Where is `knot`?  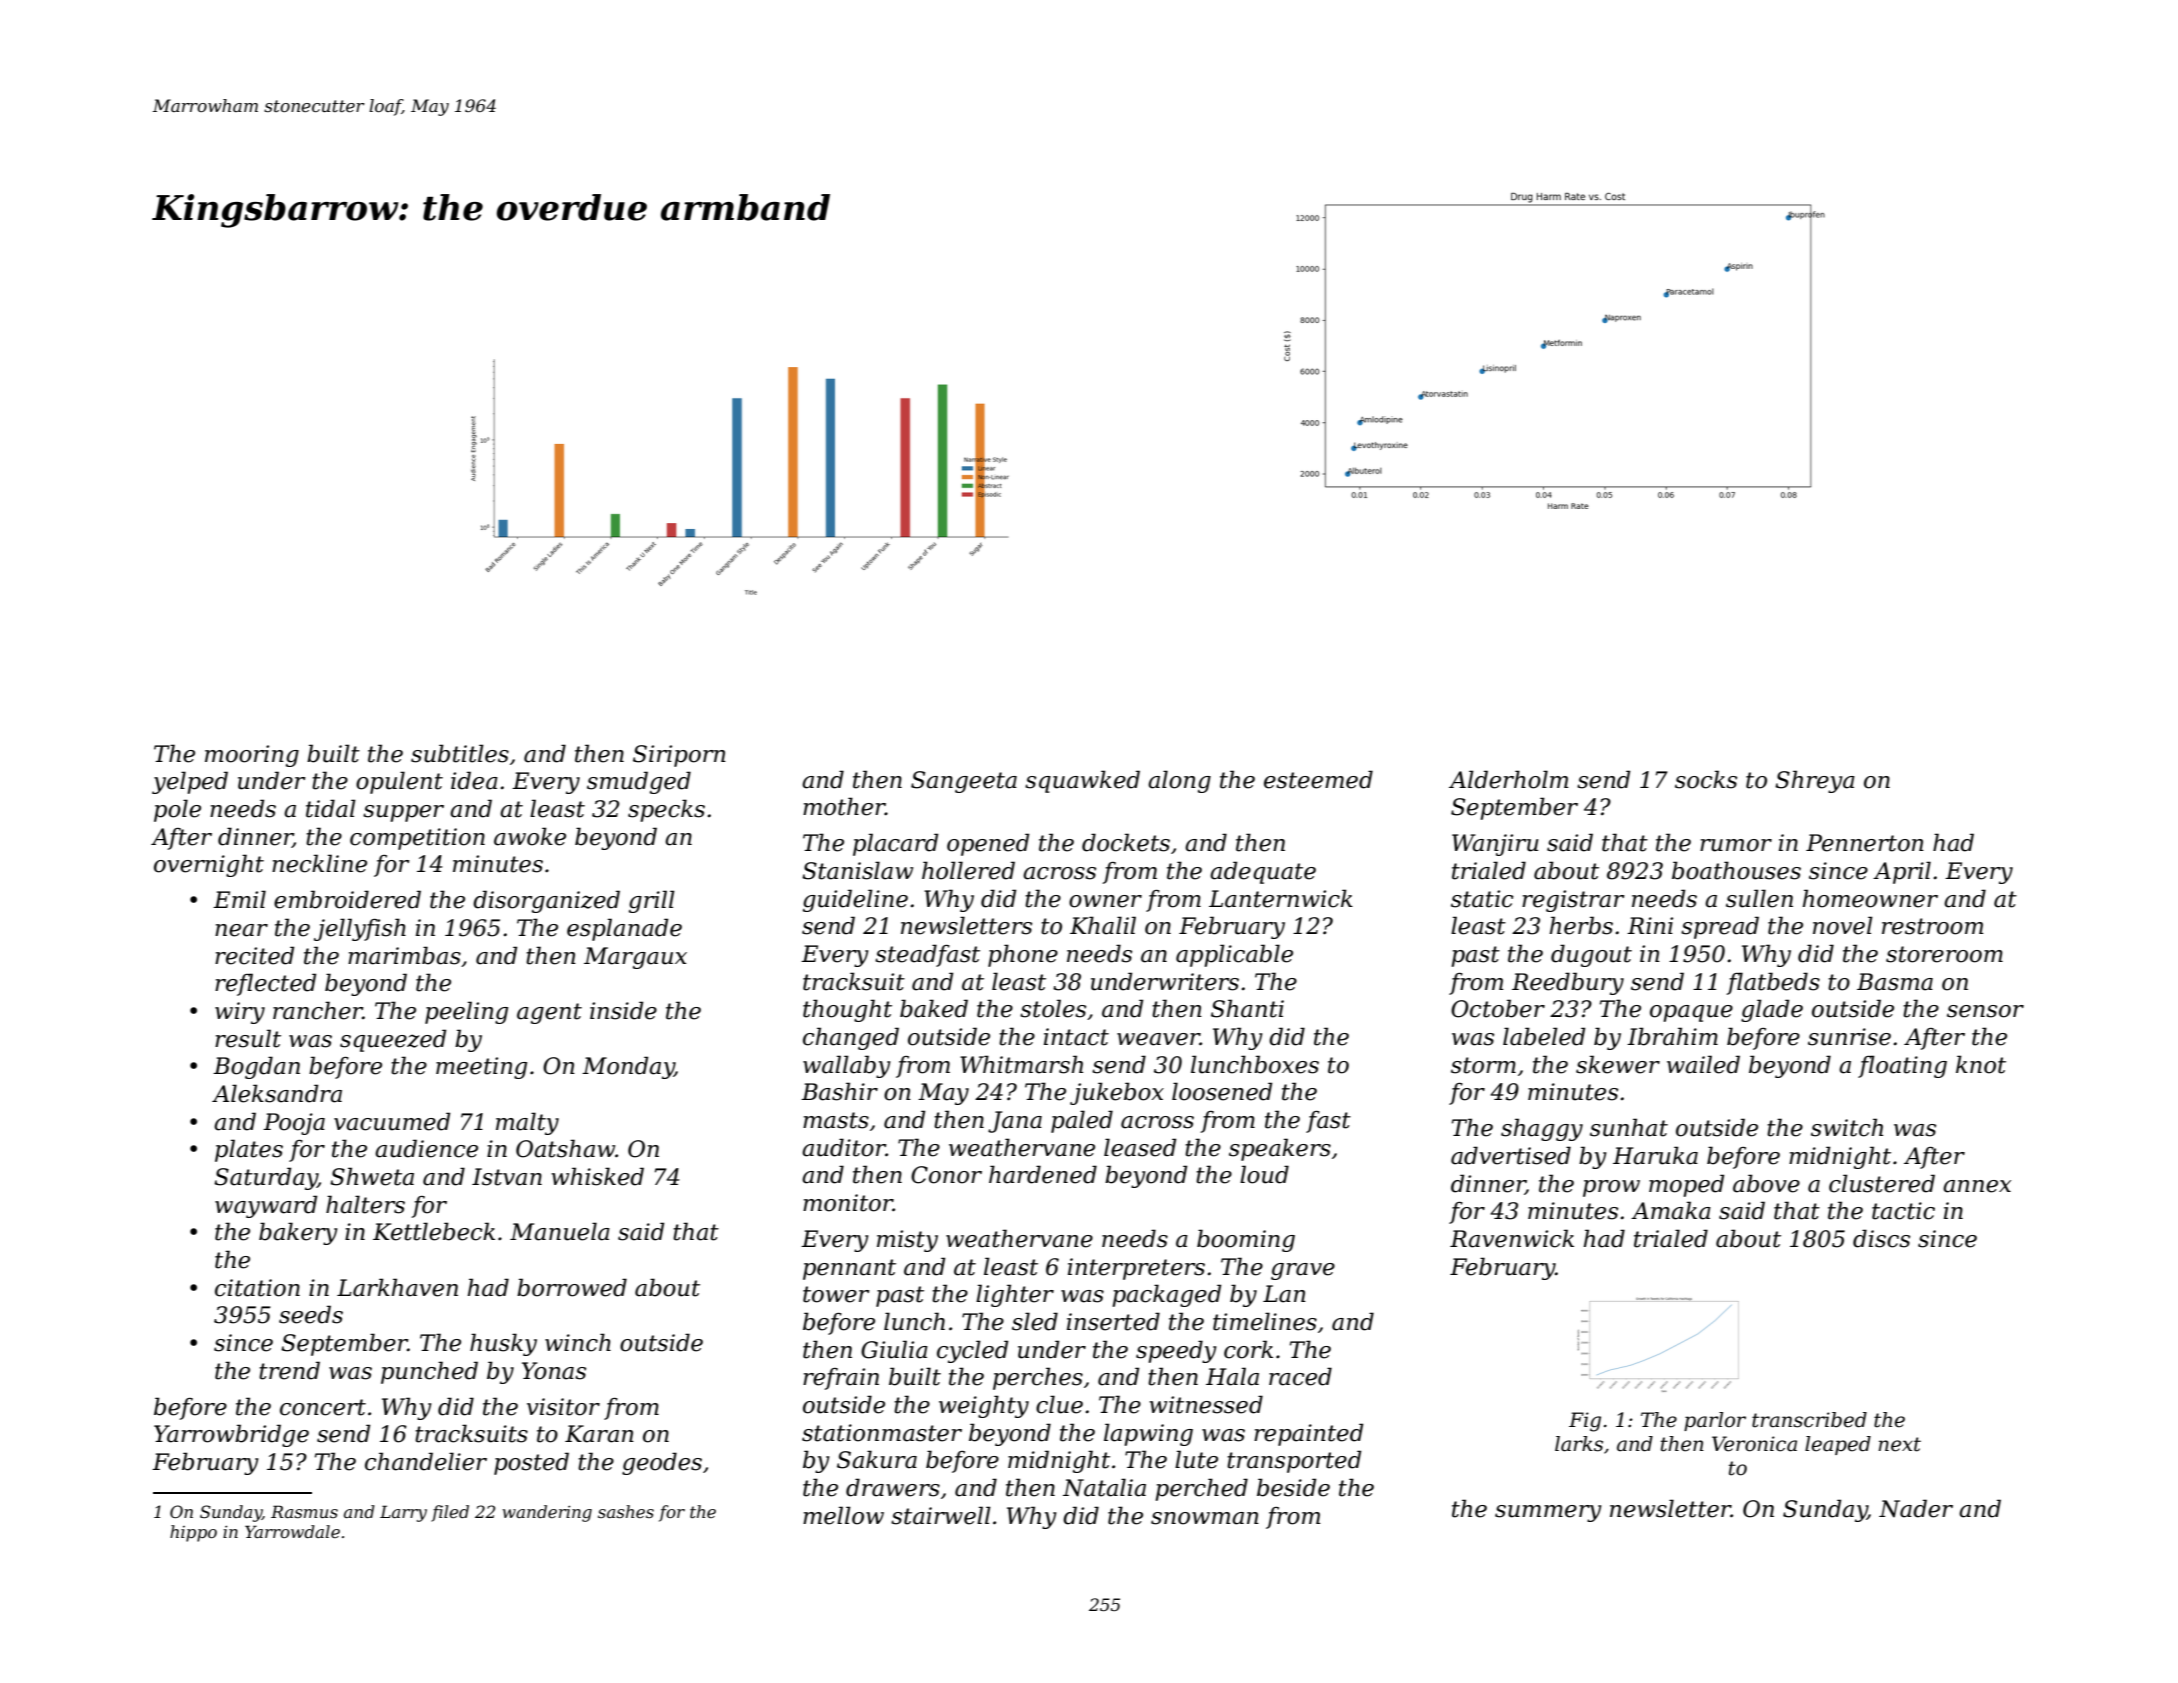 knot is located at coordinates (1981, 1064).
